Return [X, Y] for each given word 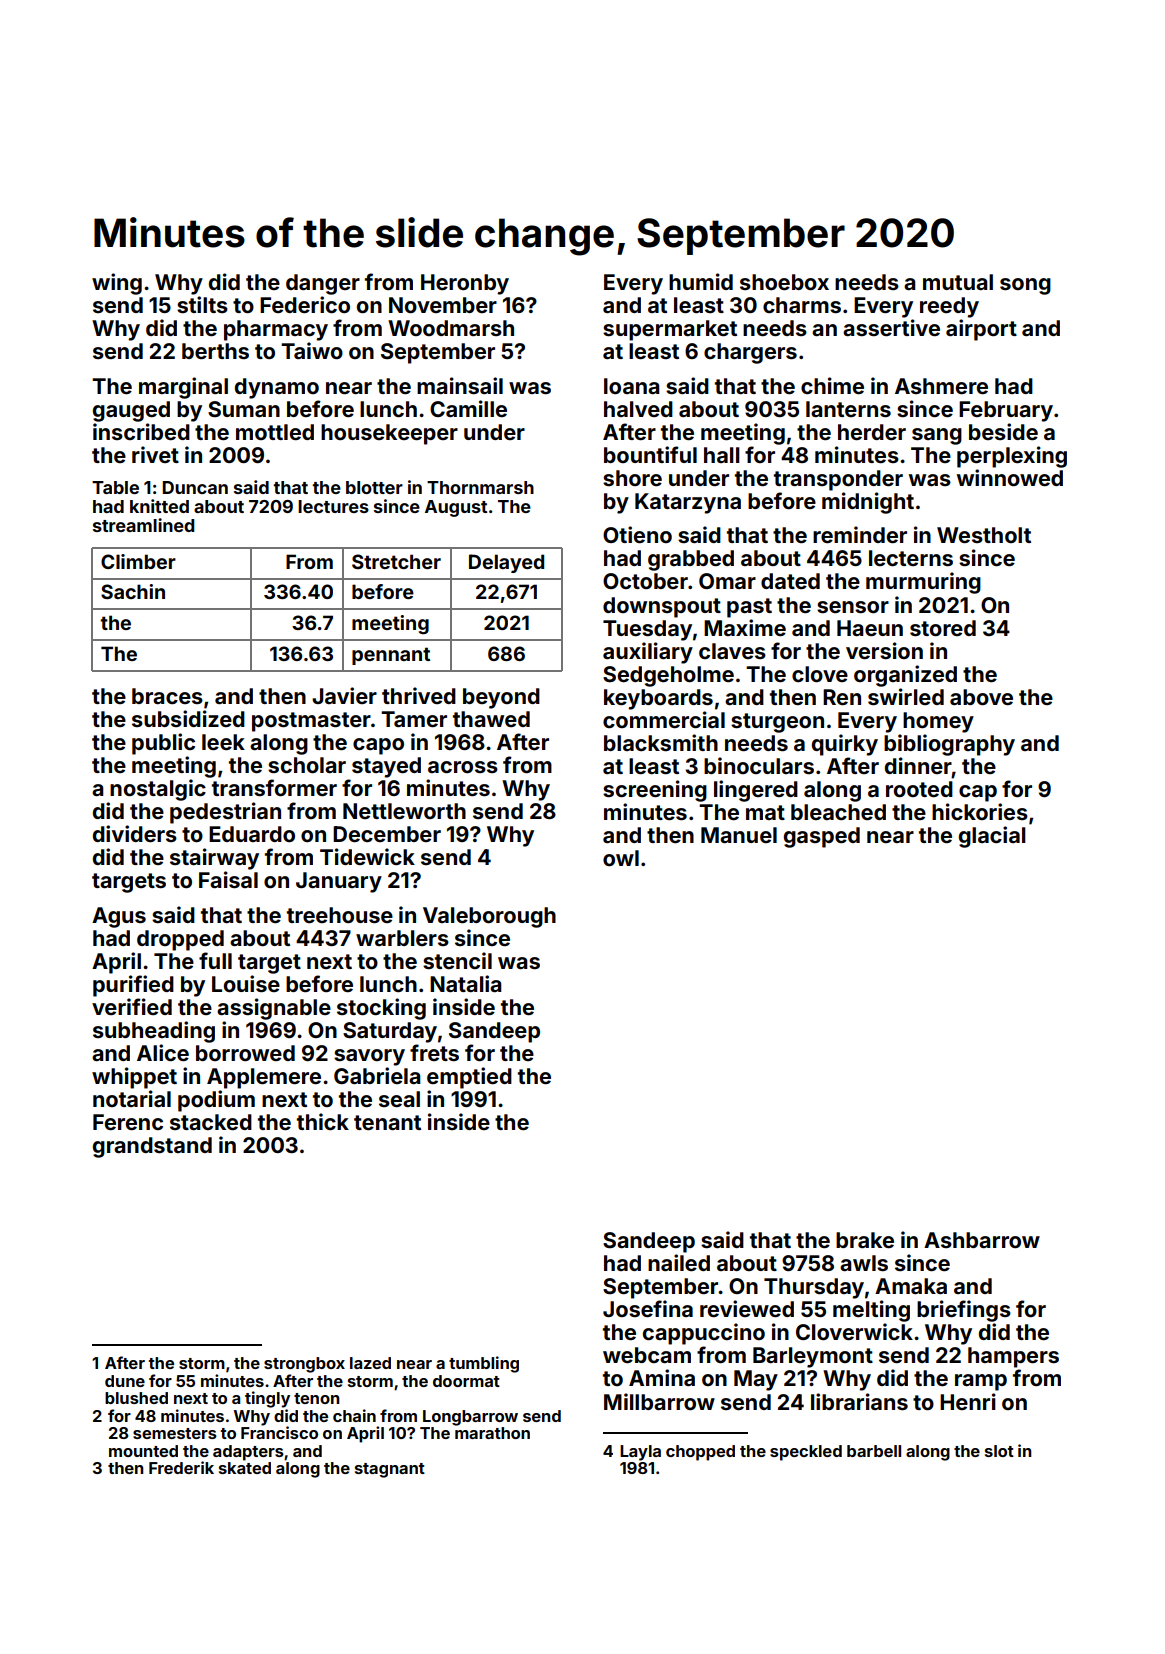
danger [323, 284]
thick [323, 1121]
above [981, 697]
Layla [640, 1453]
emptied [469, 1078]
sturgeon [777, 723]
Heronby [465, 284]
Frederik [181, 1467]
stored [943, 628]
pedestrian [225, 813]
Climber [138, 561]
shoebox [784, 282]
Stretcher [396, 561]
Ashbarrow [982, 1240]
